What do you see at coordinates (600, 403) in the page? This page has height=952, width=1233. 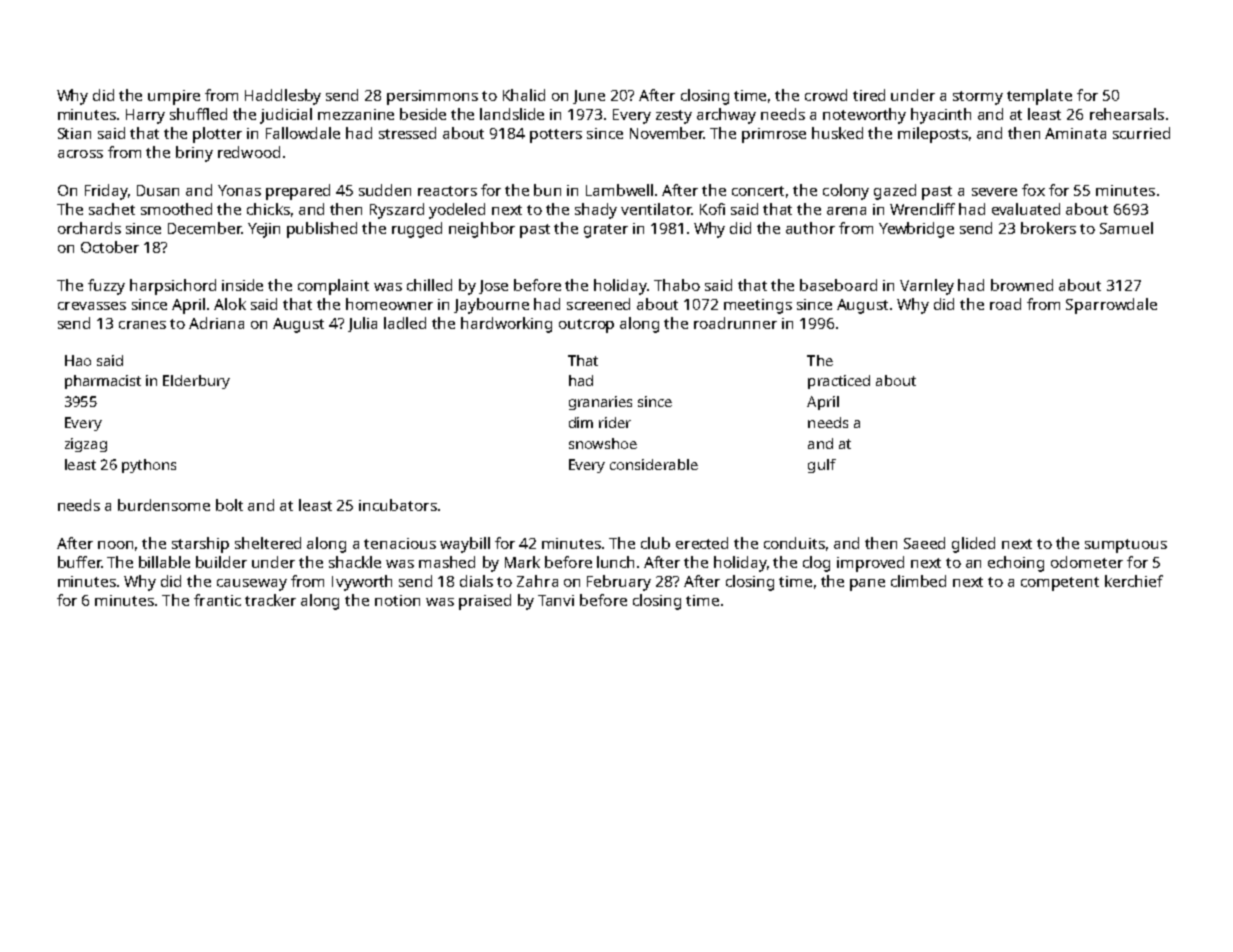 I see `granaries` at bounding box center [600, 403].
